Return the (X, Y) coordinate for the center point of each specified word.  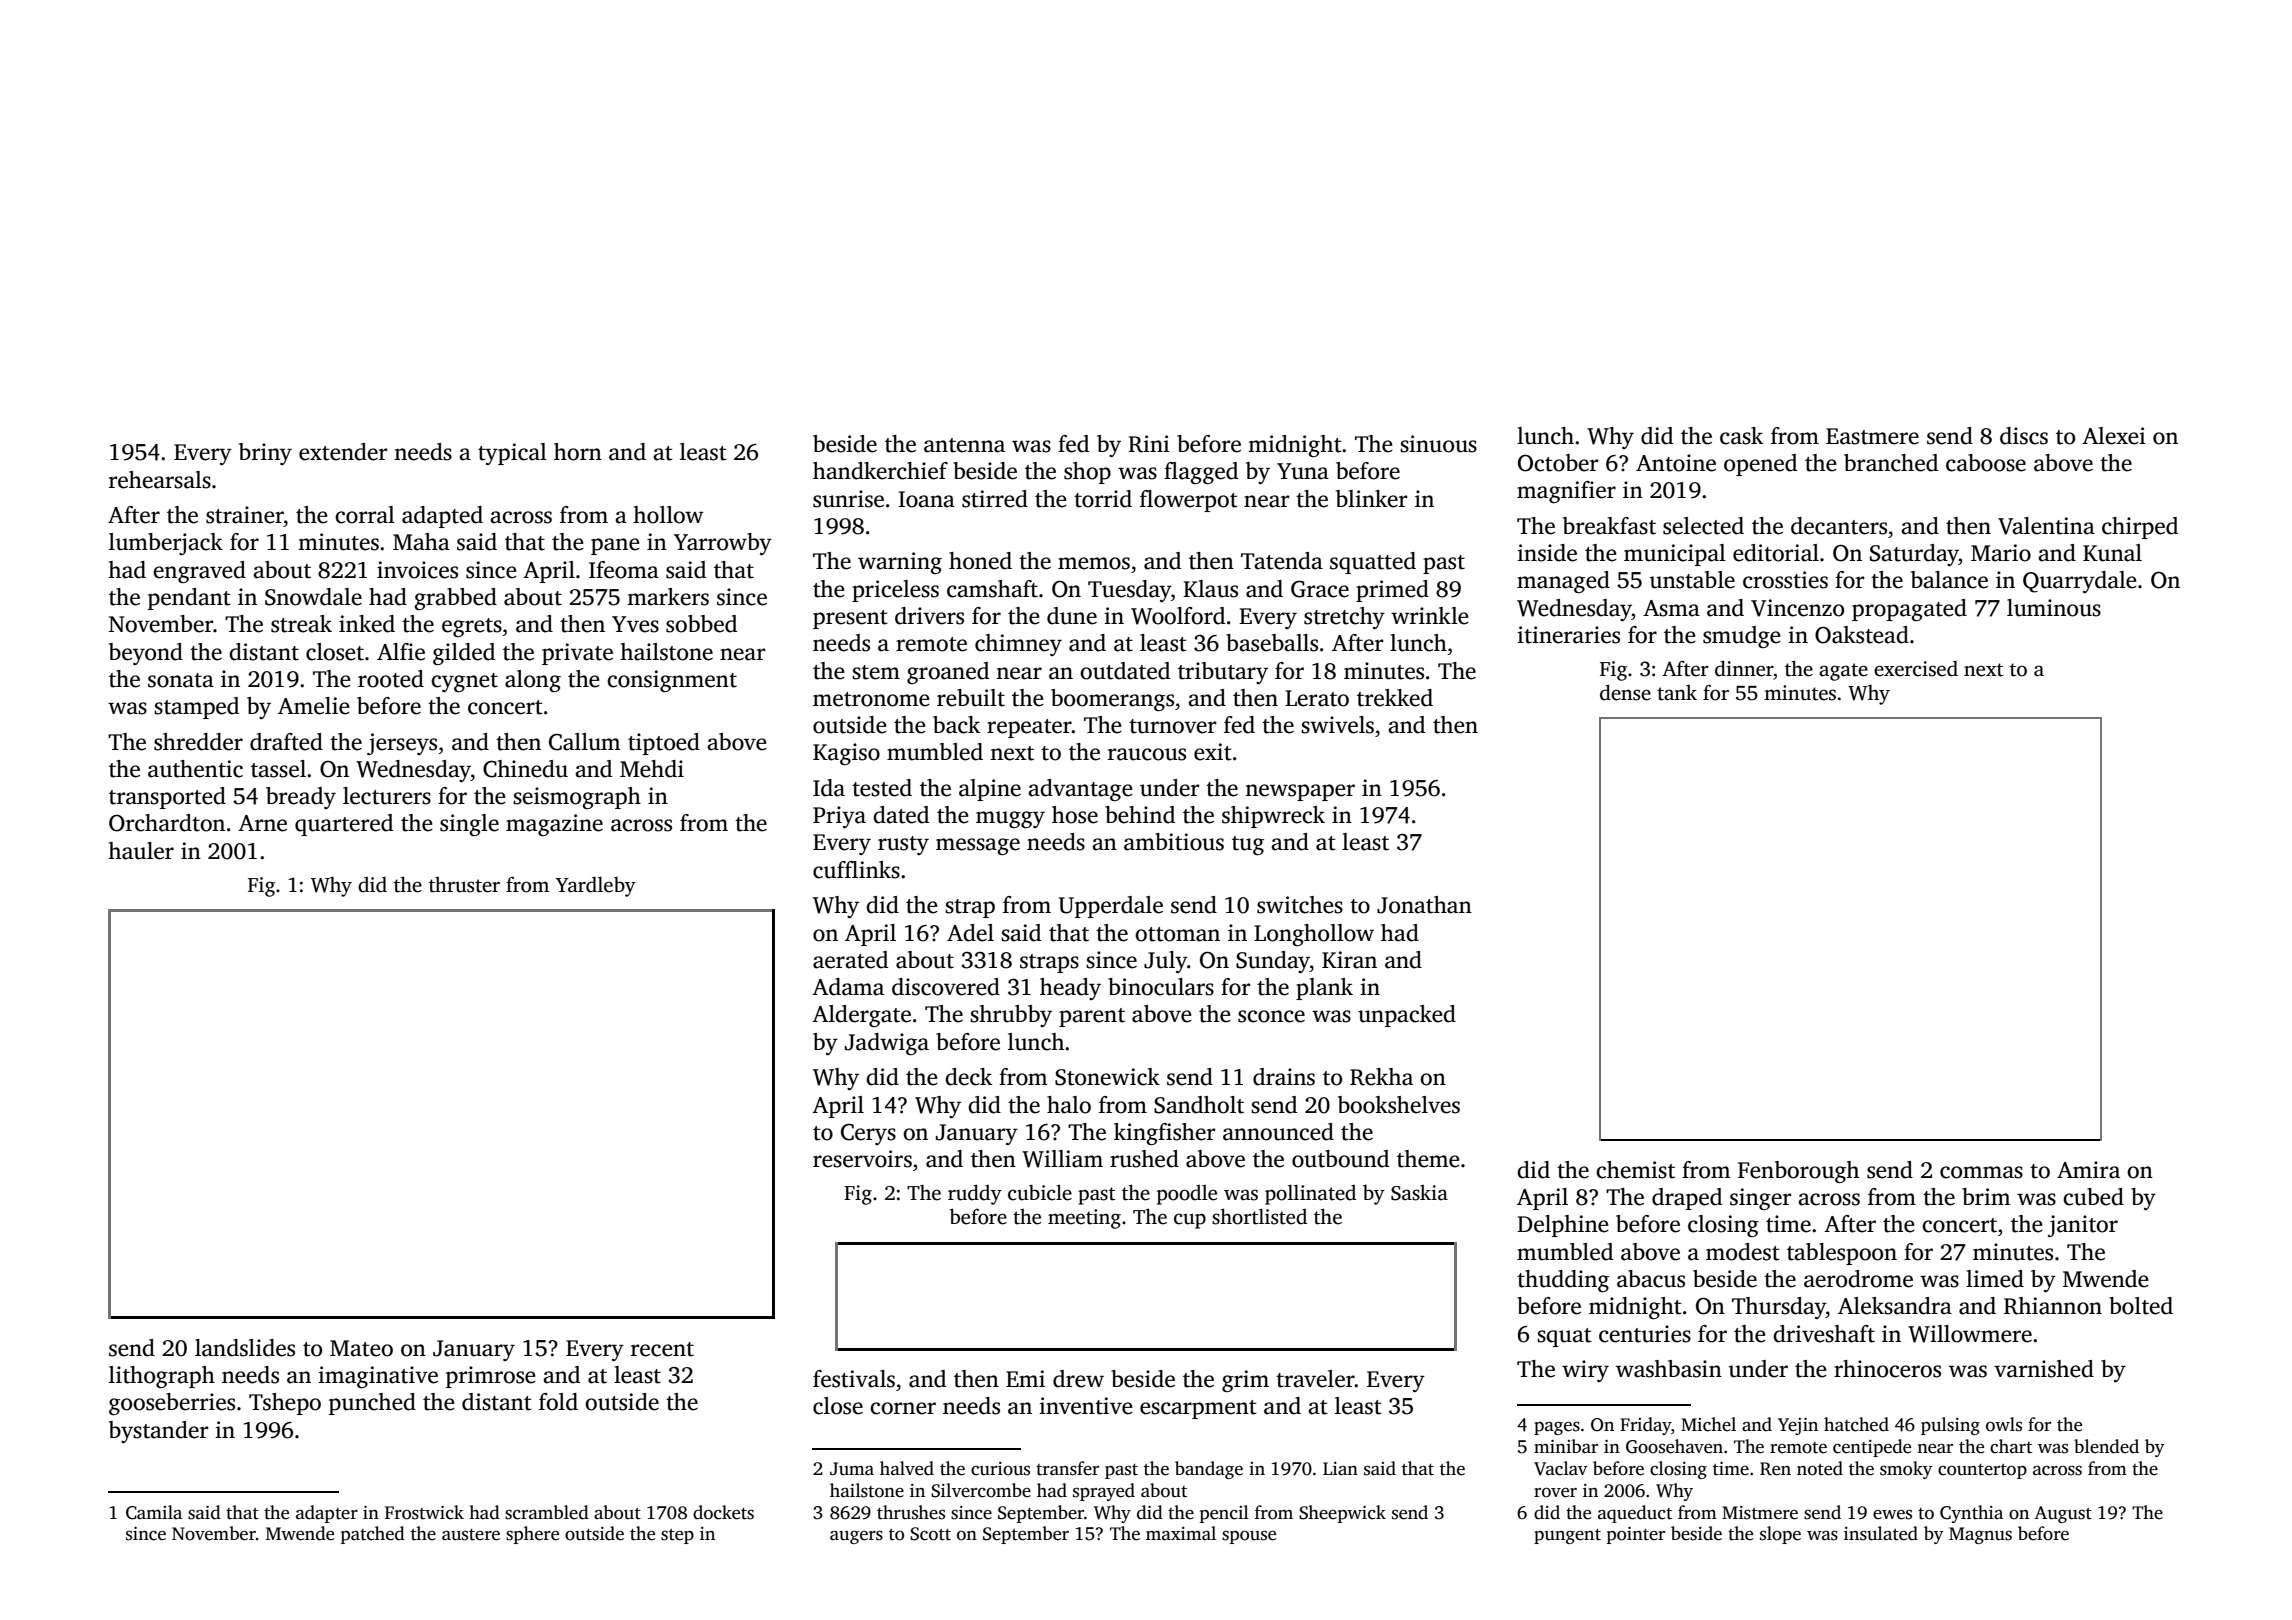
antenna (964, 445)
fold (558, 1402)
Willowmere (1970, 1334)
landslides (245, 1348)
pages (1557, 1428)
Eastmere (1872, 436)
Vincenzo (1797, 608)
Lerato (1317, 698)
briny (265, 454)
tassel (278, 769)
